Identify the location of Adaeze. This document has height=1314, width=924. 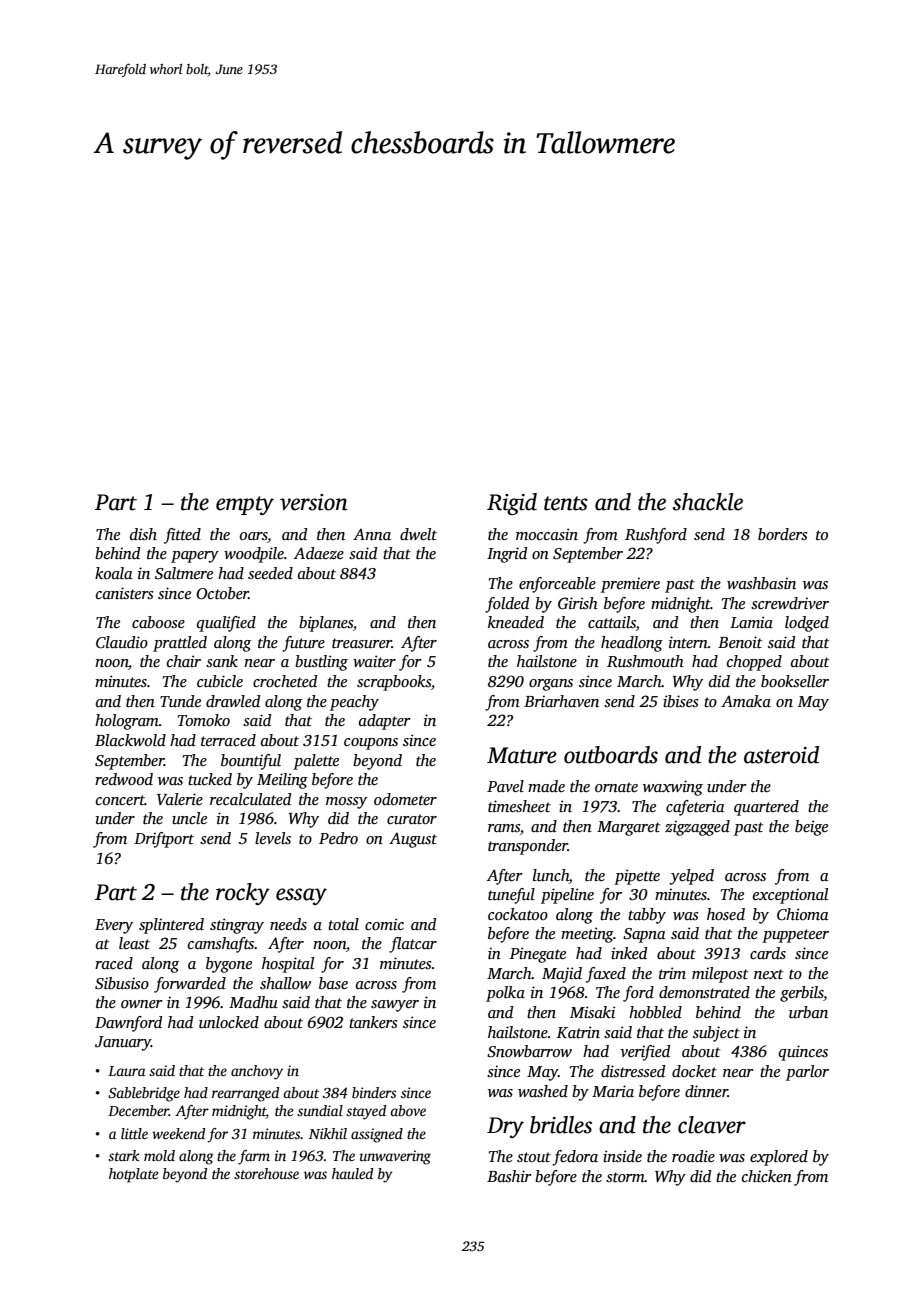
(319, 553).
